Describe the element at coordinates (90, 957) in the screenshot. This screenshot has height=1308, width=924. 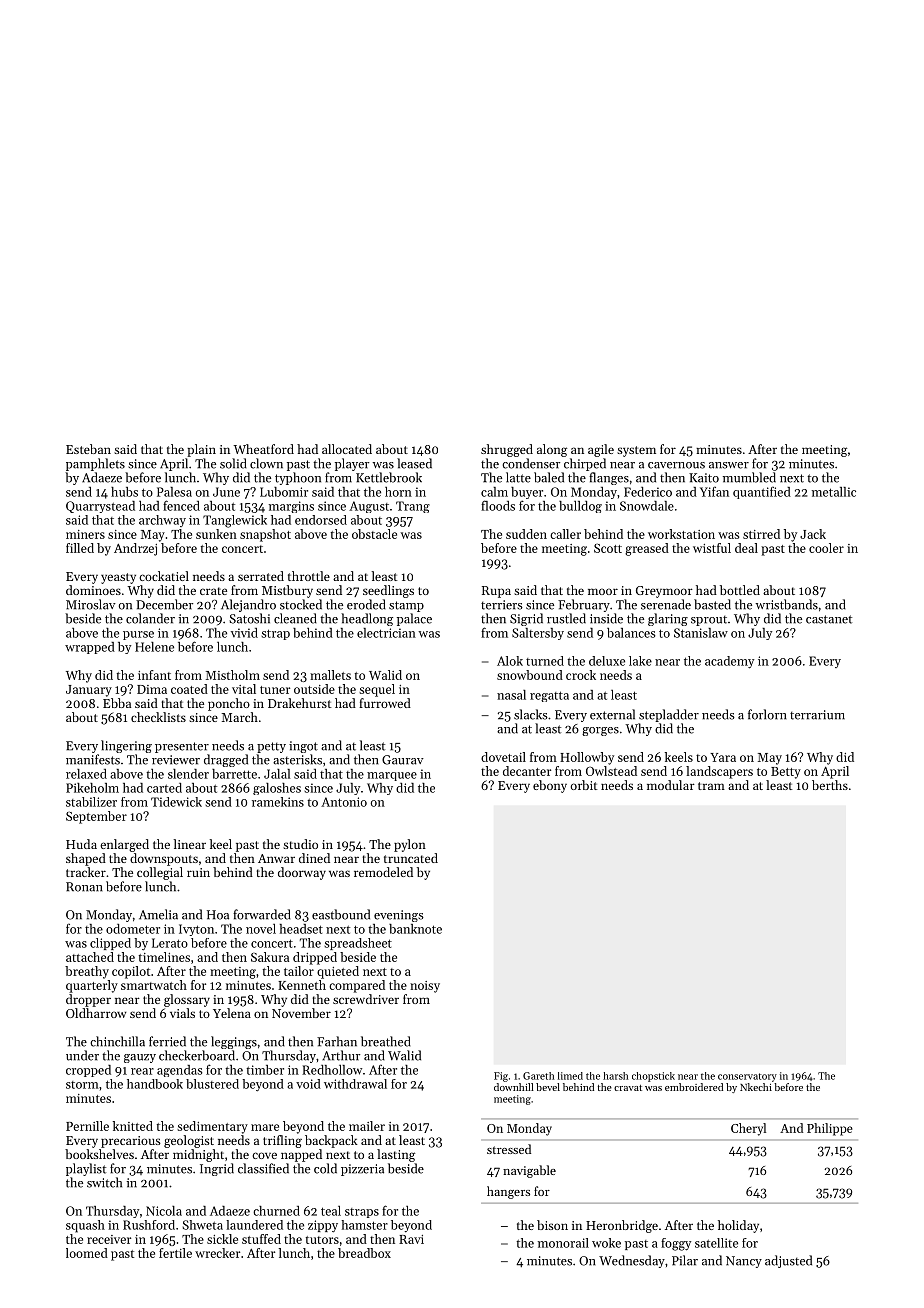
I see `attached` at that location.
